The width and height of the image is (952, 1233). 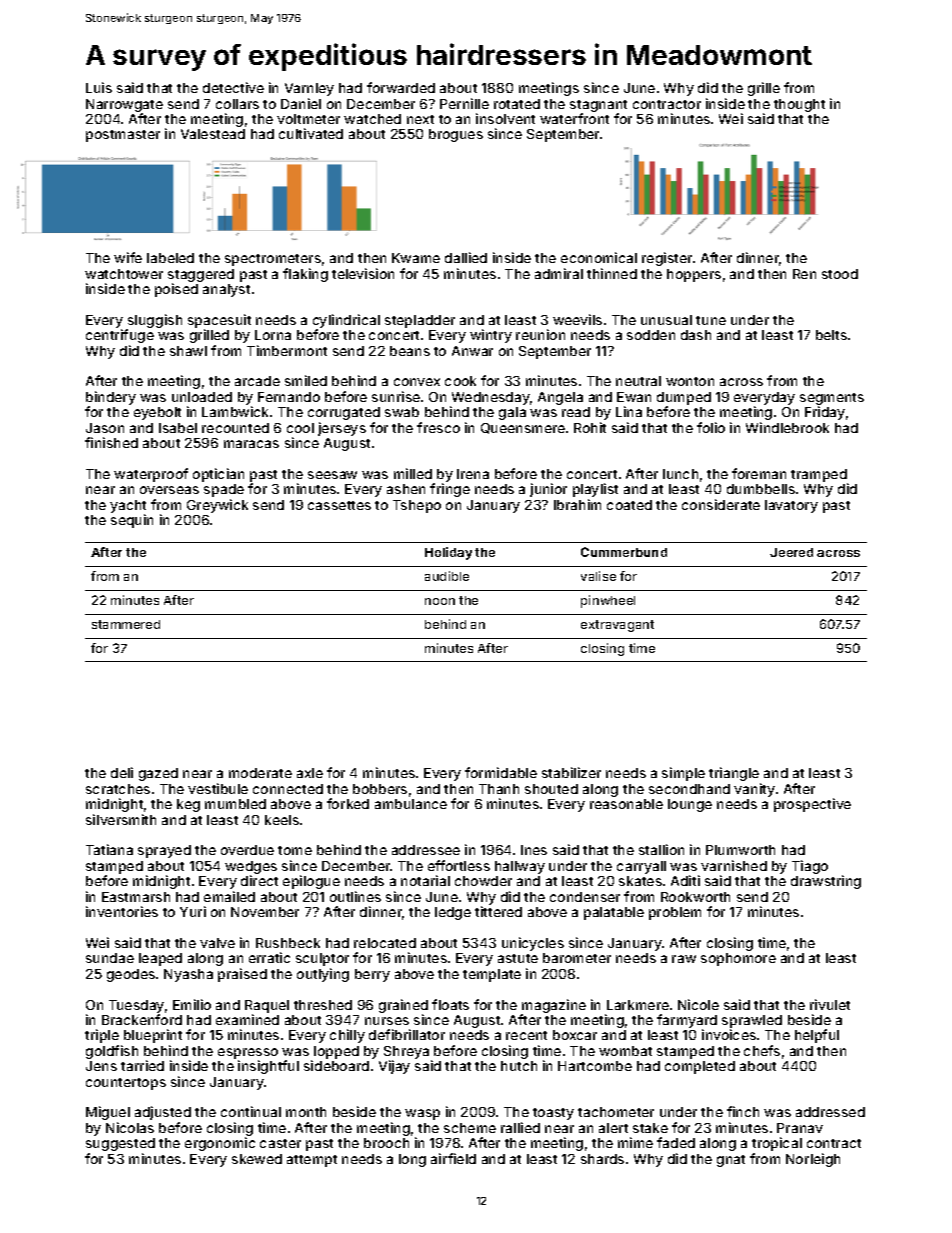 I want to click on Windlebrook, so click(x=787, y=427).
